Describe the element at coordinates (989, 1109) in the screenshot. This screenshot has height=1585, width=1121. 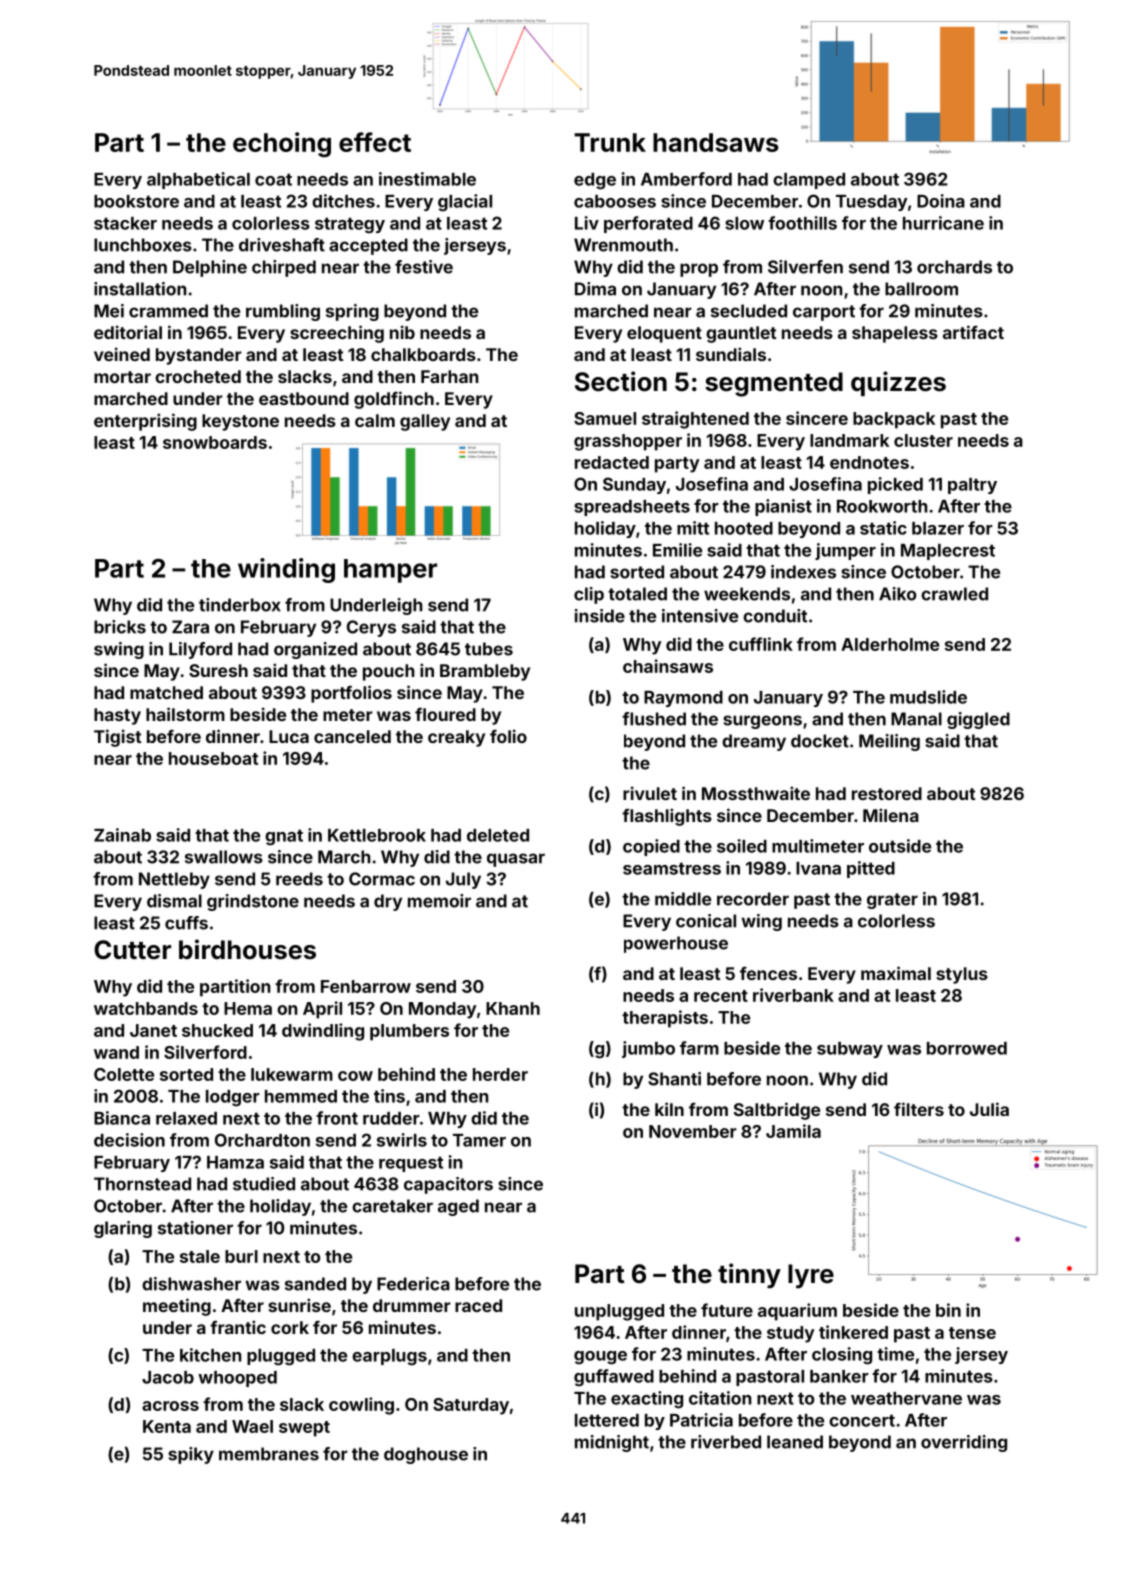
I see `Julia` at that location.
